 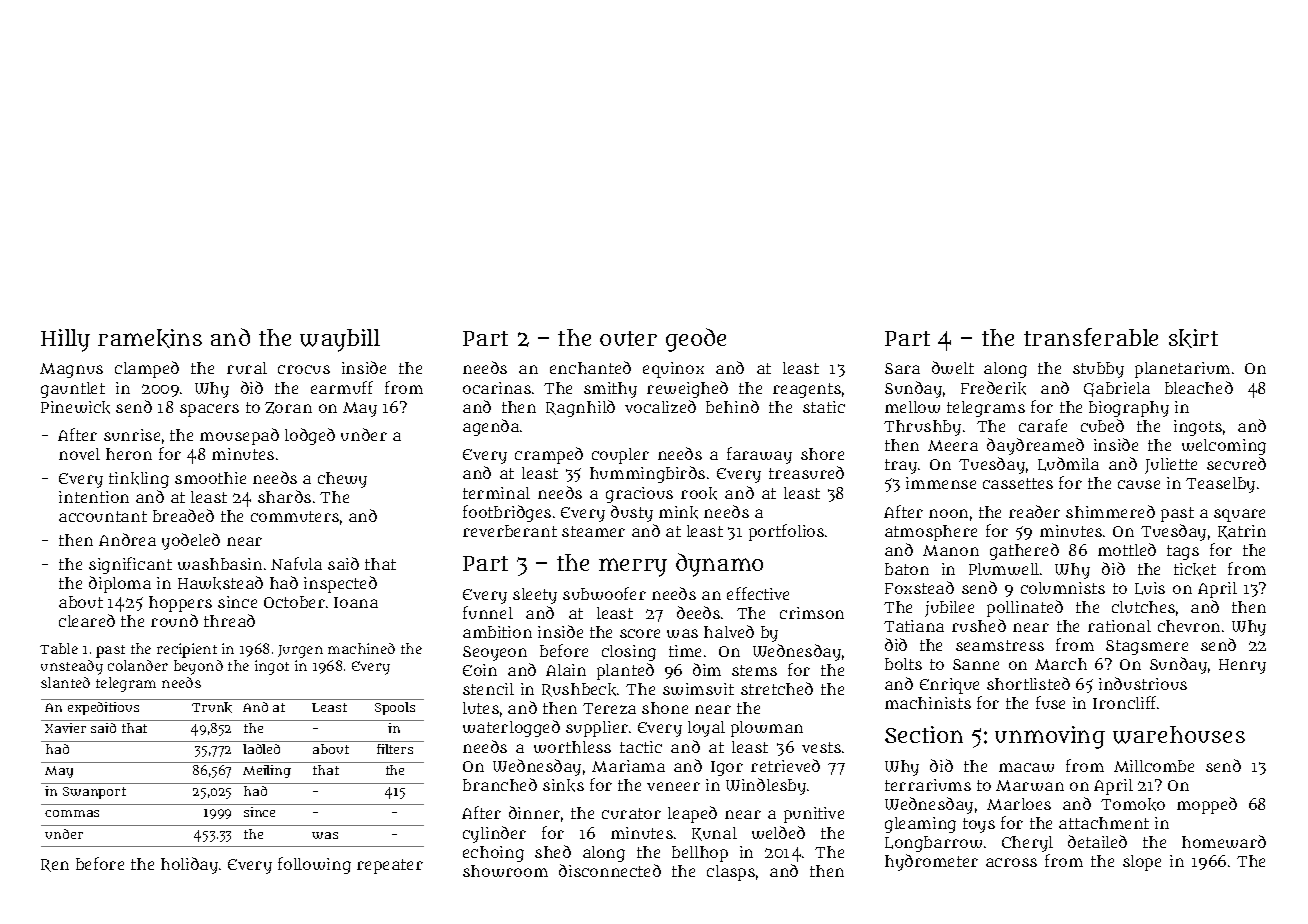 What do you see at coordinates (1104, 823) in the page?
I see `attachment` at bounding box center [1104, 823].
